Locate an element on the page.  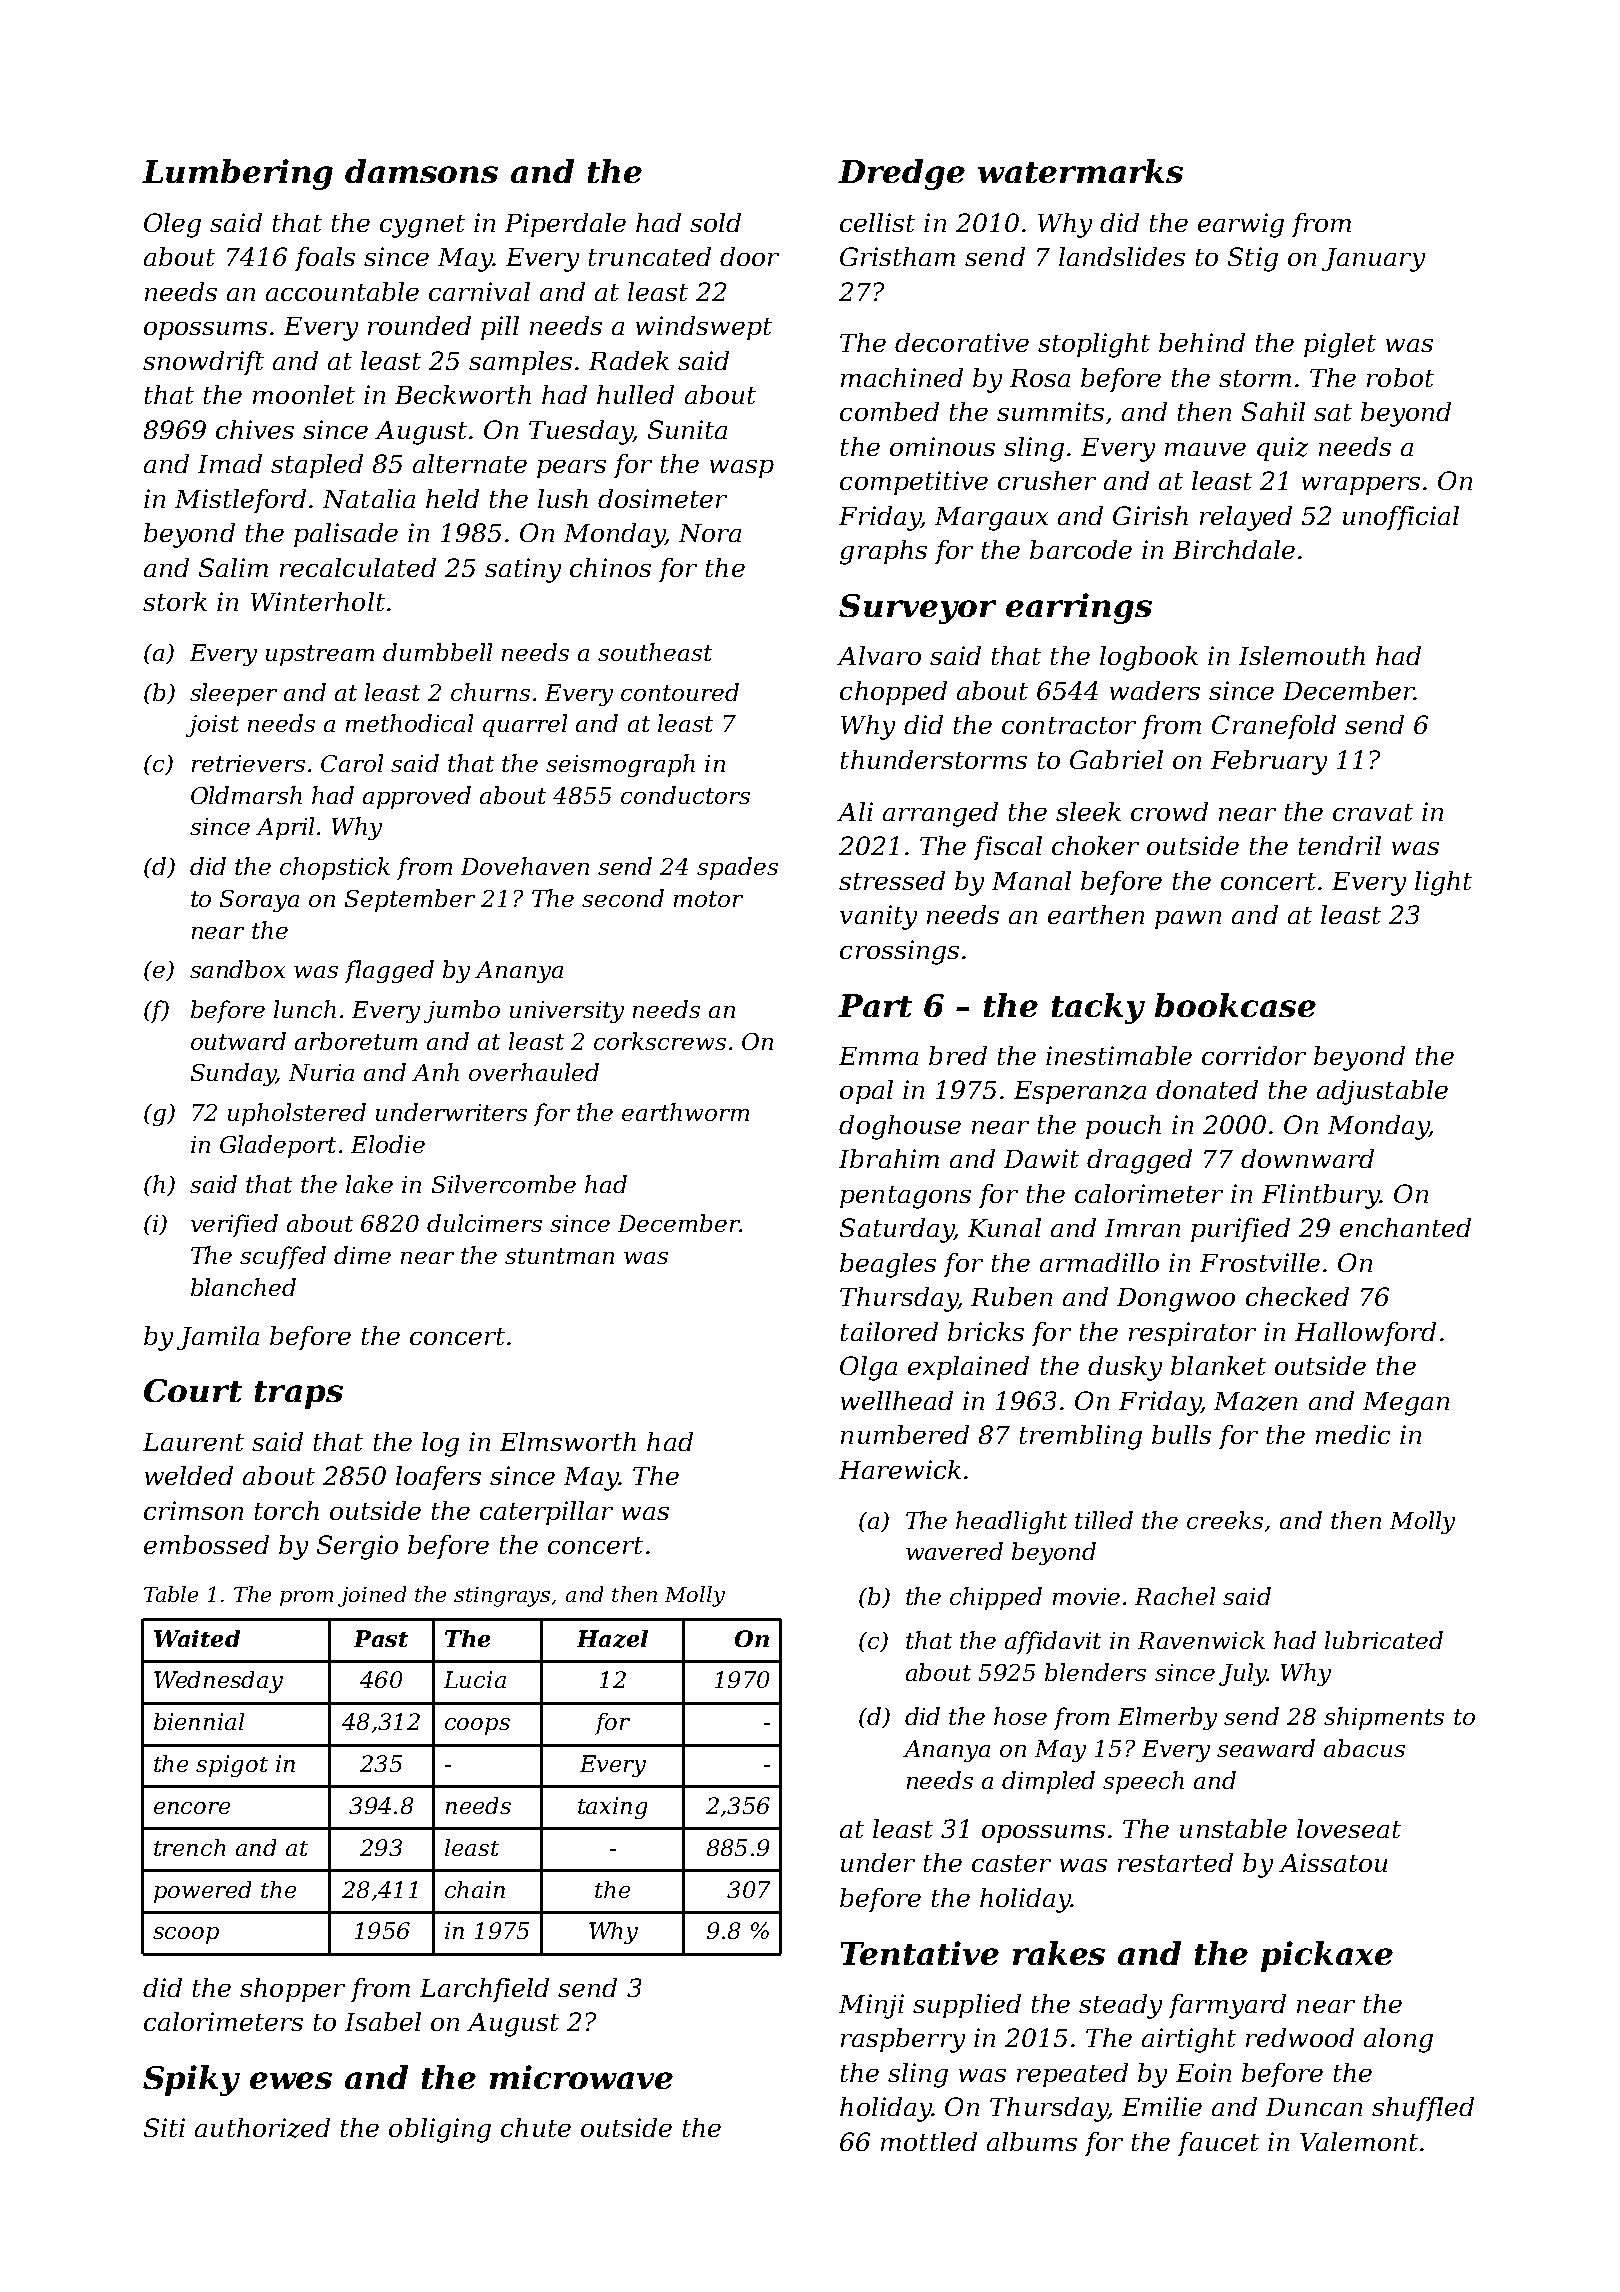
chute is located at coordinates (536, 2127).
